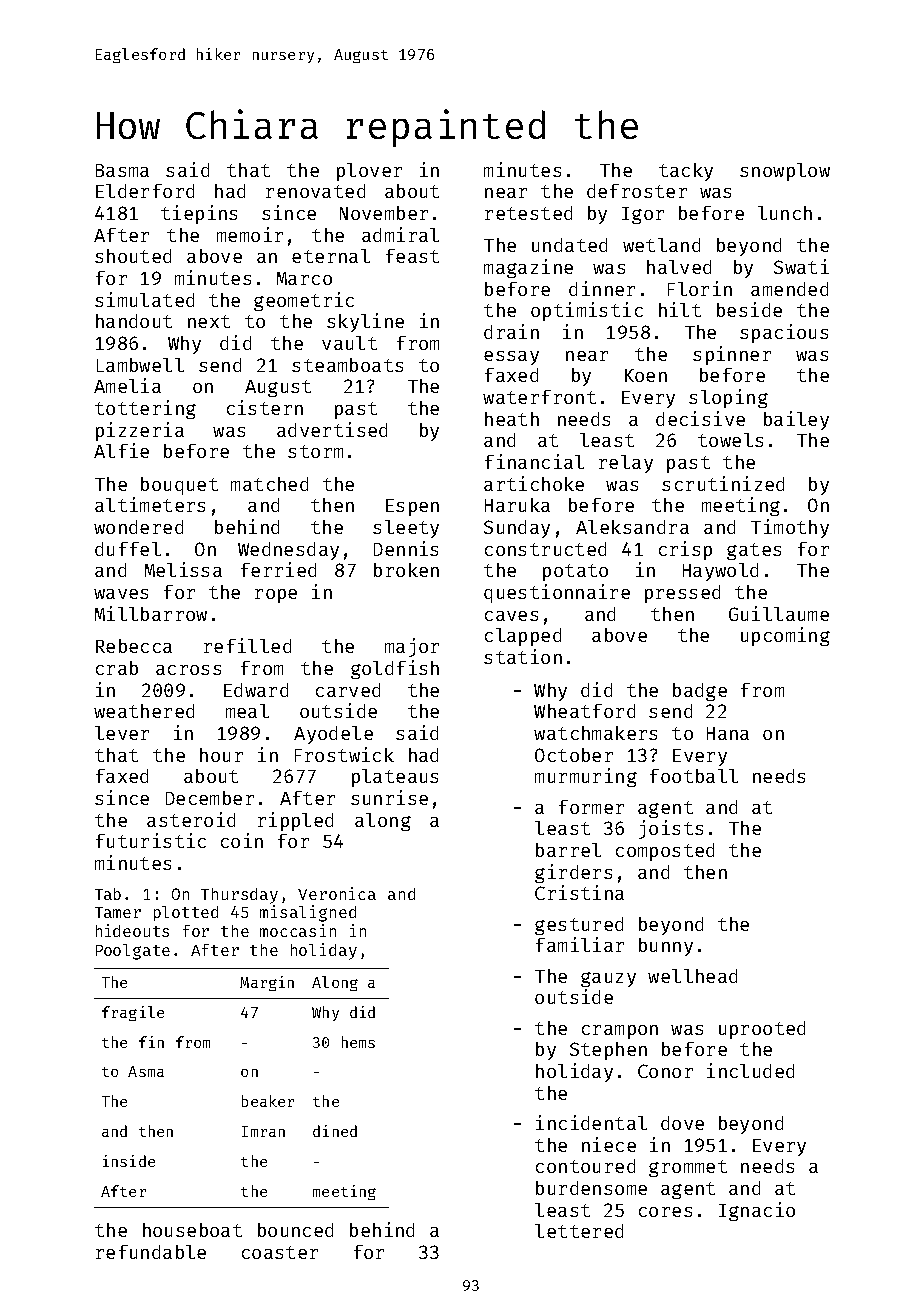 The image size is (924, 1314). What do you see at coordinates (133, 256) in the image?
I see `shouted` at bounding box center [133, 256].
